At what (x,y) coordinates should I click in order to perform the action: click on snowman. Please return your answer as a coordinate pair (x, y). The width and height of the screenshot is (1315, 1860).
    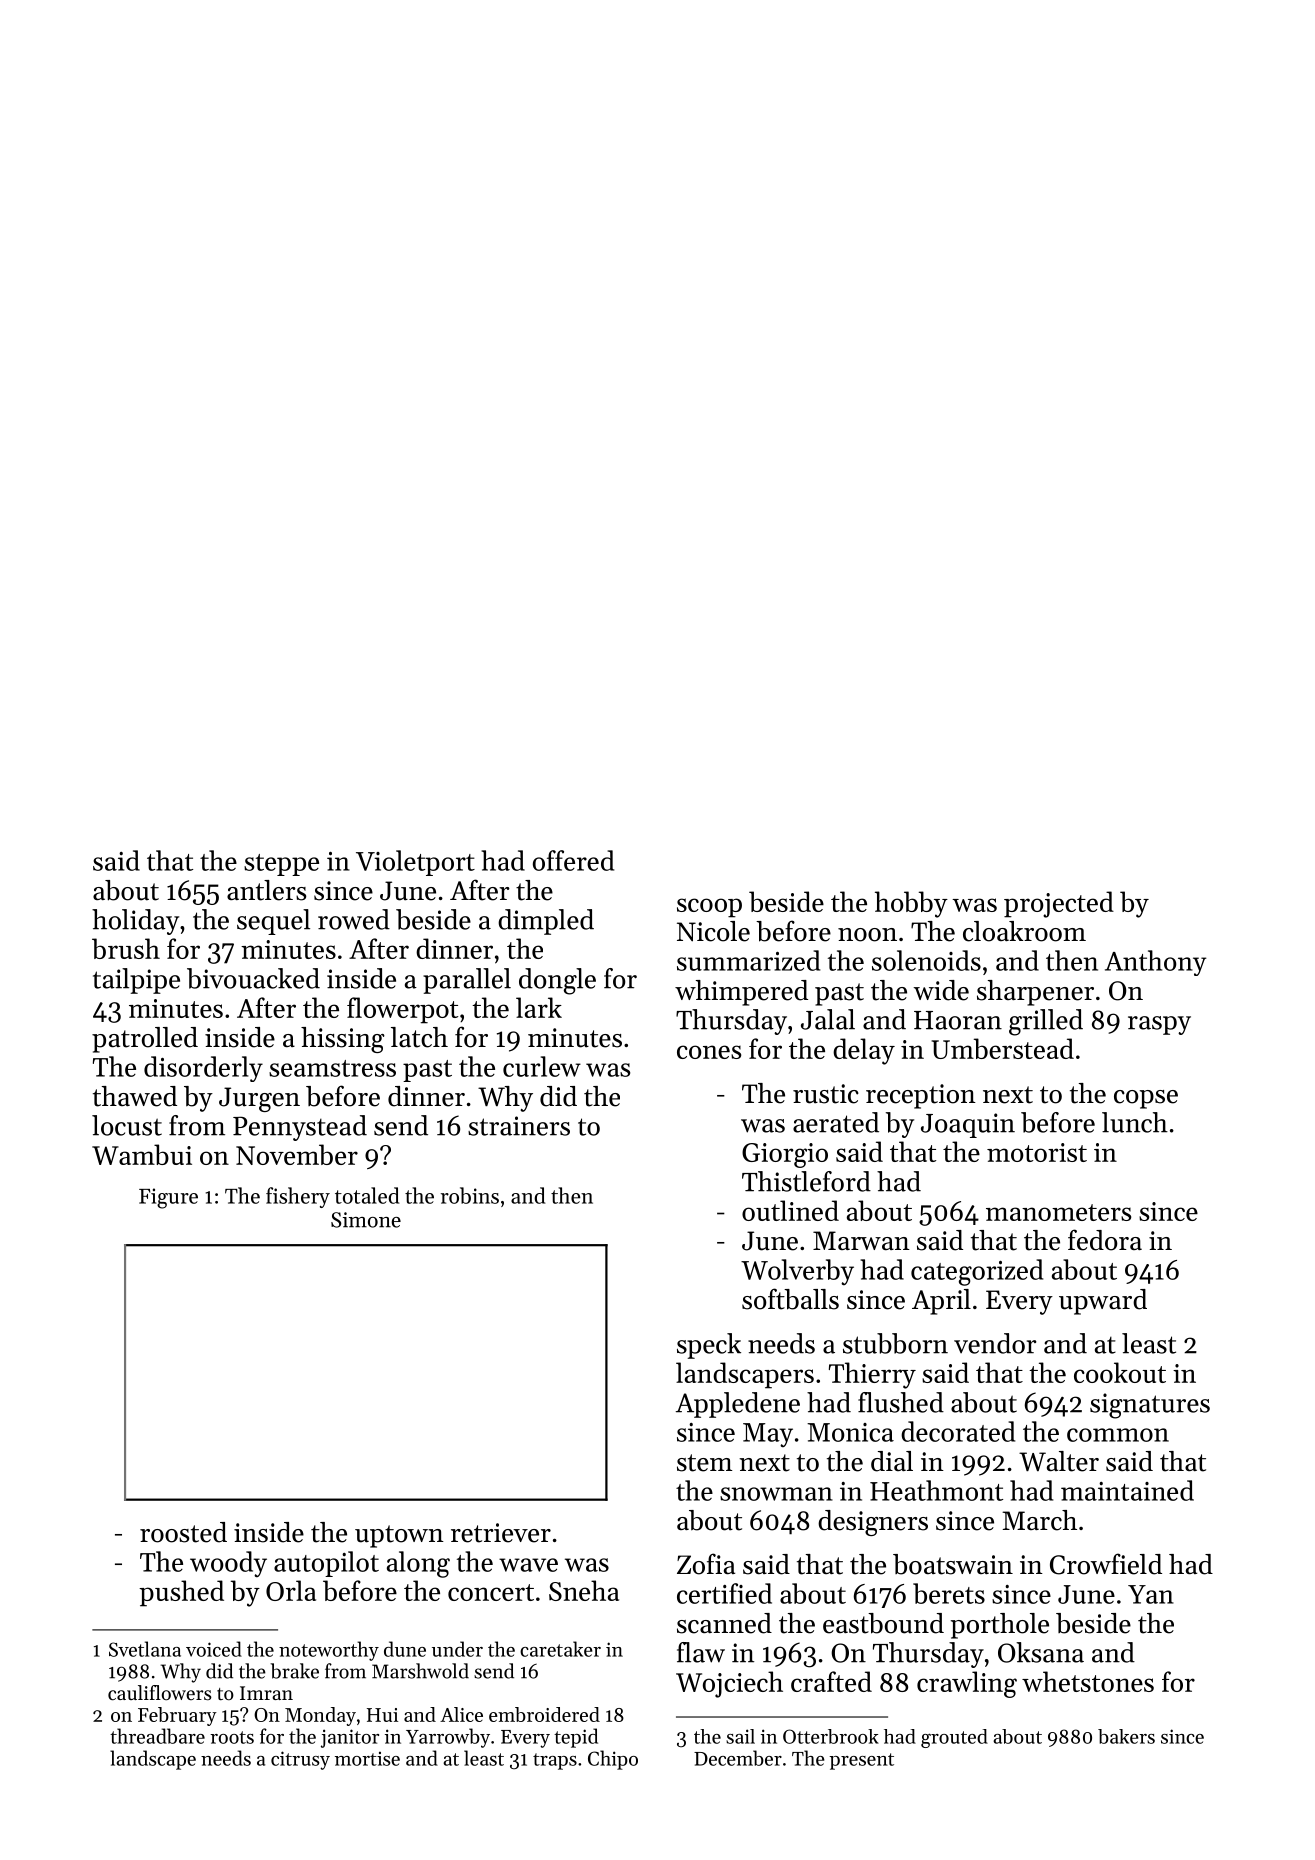
    Looking at the image, I should click on (776, 1494).
